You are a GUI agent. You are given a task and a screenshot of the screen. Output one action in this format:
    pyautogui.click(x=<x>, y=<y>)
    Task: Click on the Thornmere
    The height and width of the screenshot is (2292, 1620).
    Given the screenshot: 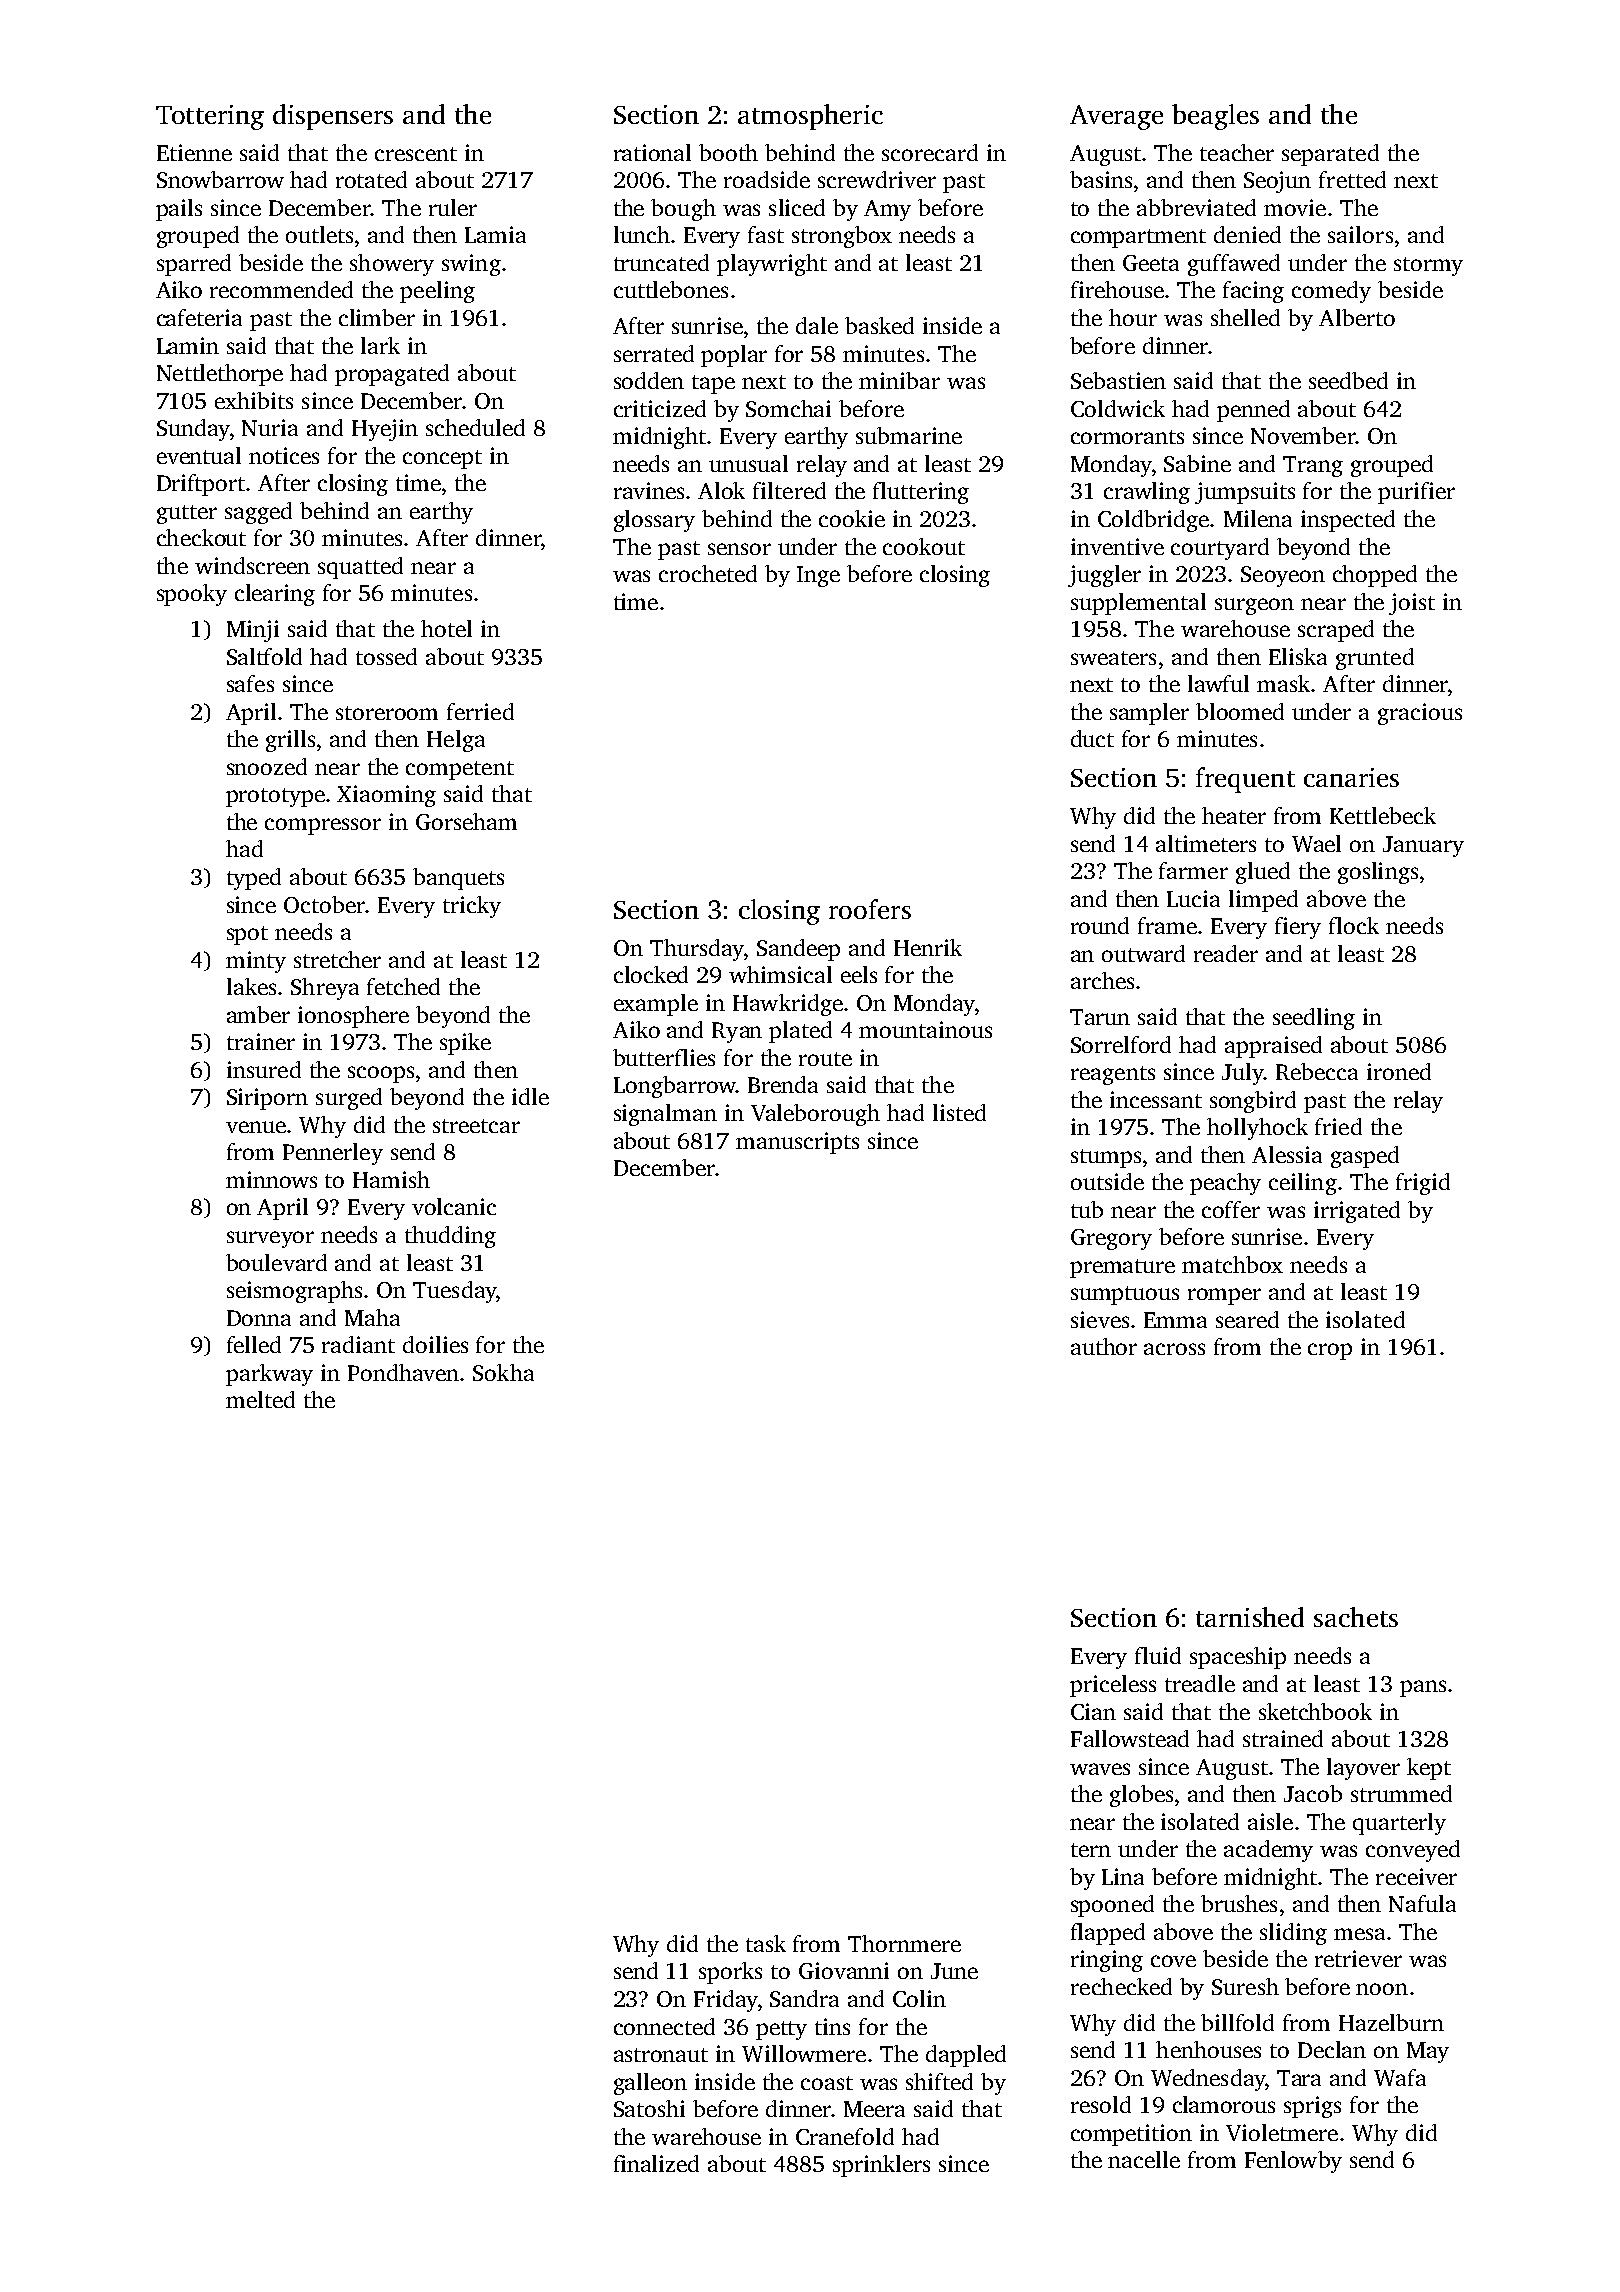 What is the action you would take?
    pyautogui.click(x=904, y=1943)
